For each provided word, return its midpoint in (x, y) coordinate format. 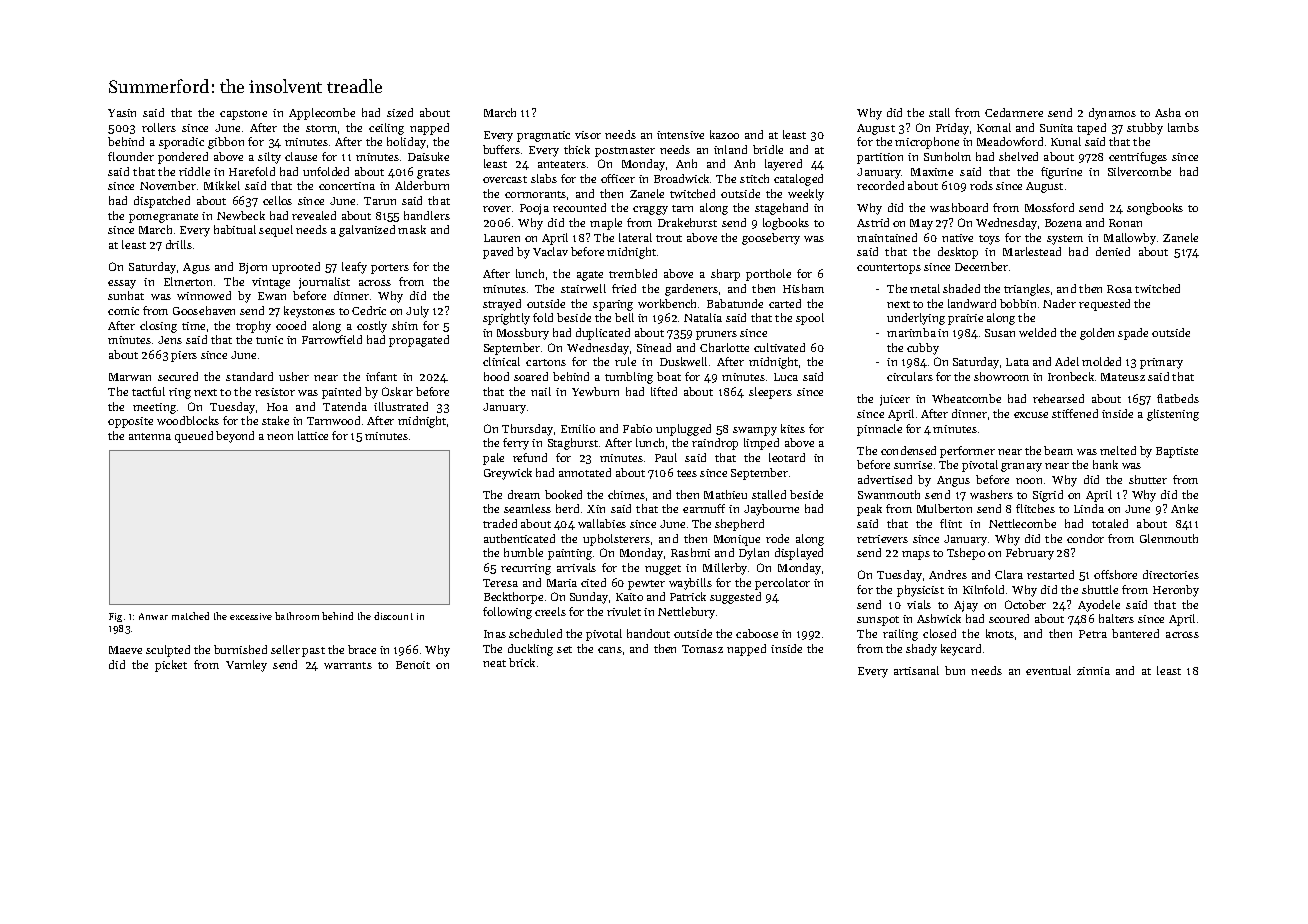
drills (179, 244)
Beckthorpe (513, 598)
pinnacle (879, 430)
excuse (1031, 415)
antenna (150, 436)
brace (362, 649)
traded (500, 523)
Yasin (122, 113)
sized (400, 112)
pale (493, 459)
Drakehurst (687, 222)
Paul (666, 457)
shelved (1018, 156)
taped (1091, 129)
